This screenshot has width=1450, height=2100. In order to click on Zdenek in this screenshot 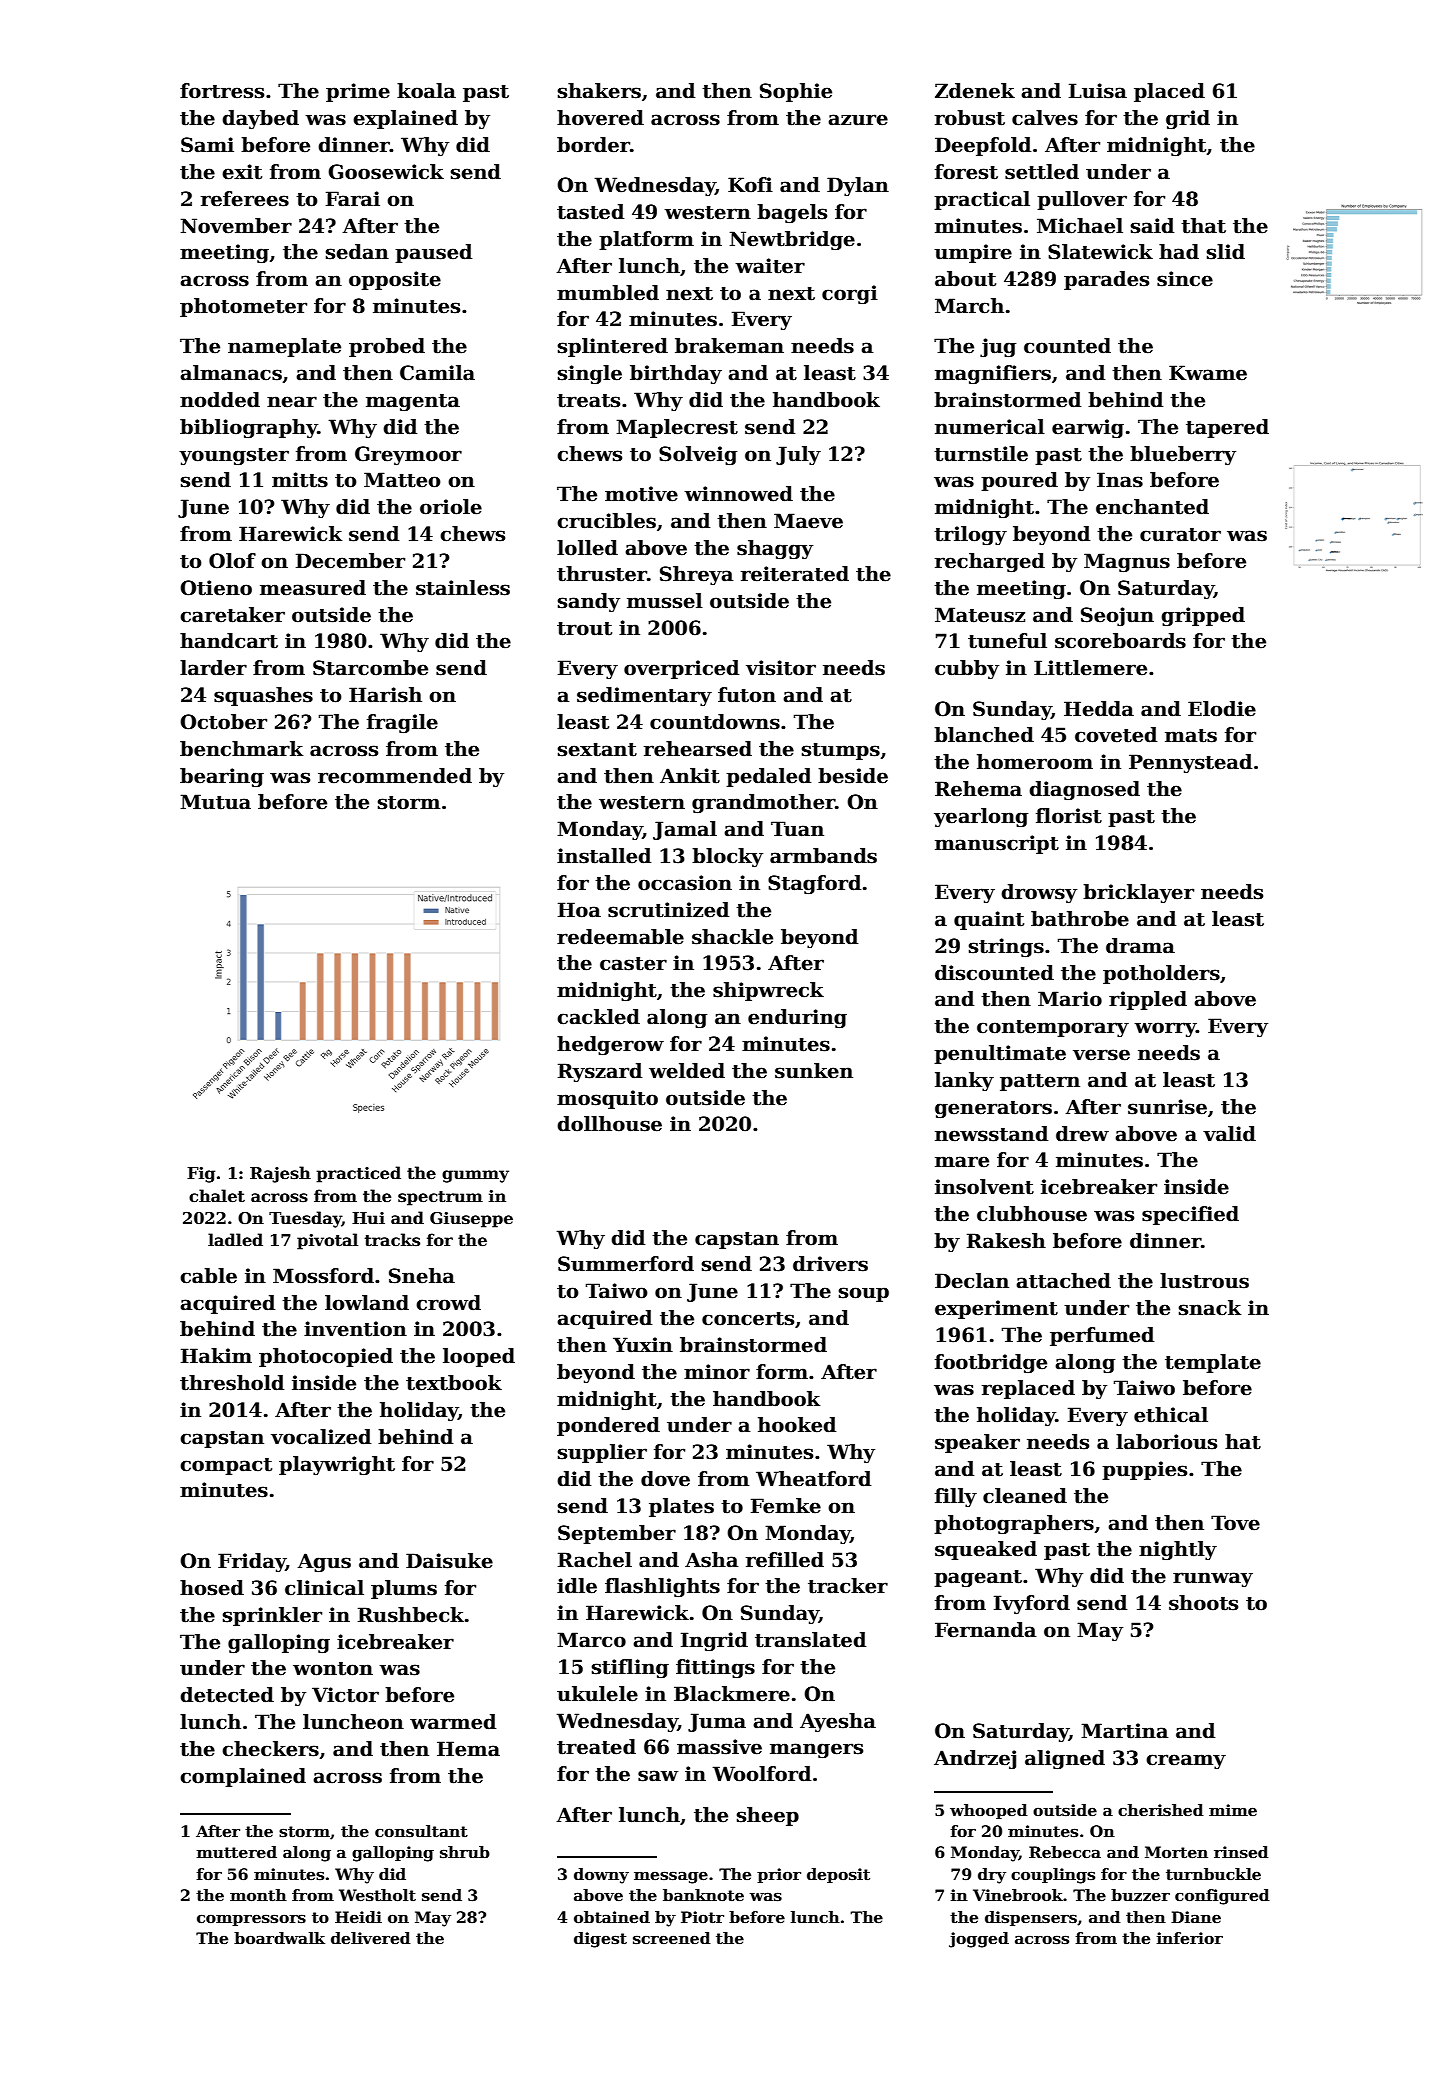, I will do `click(975, 91)`.
